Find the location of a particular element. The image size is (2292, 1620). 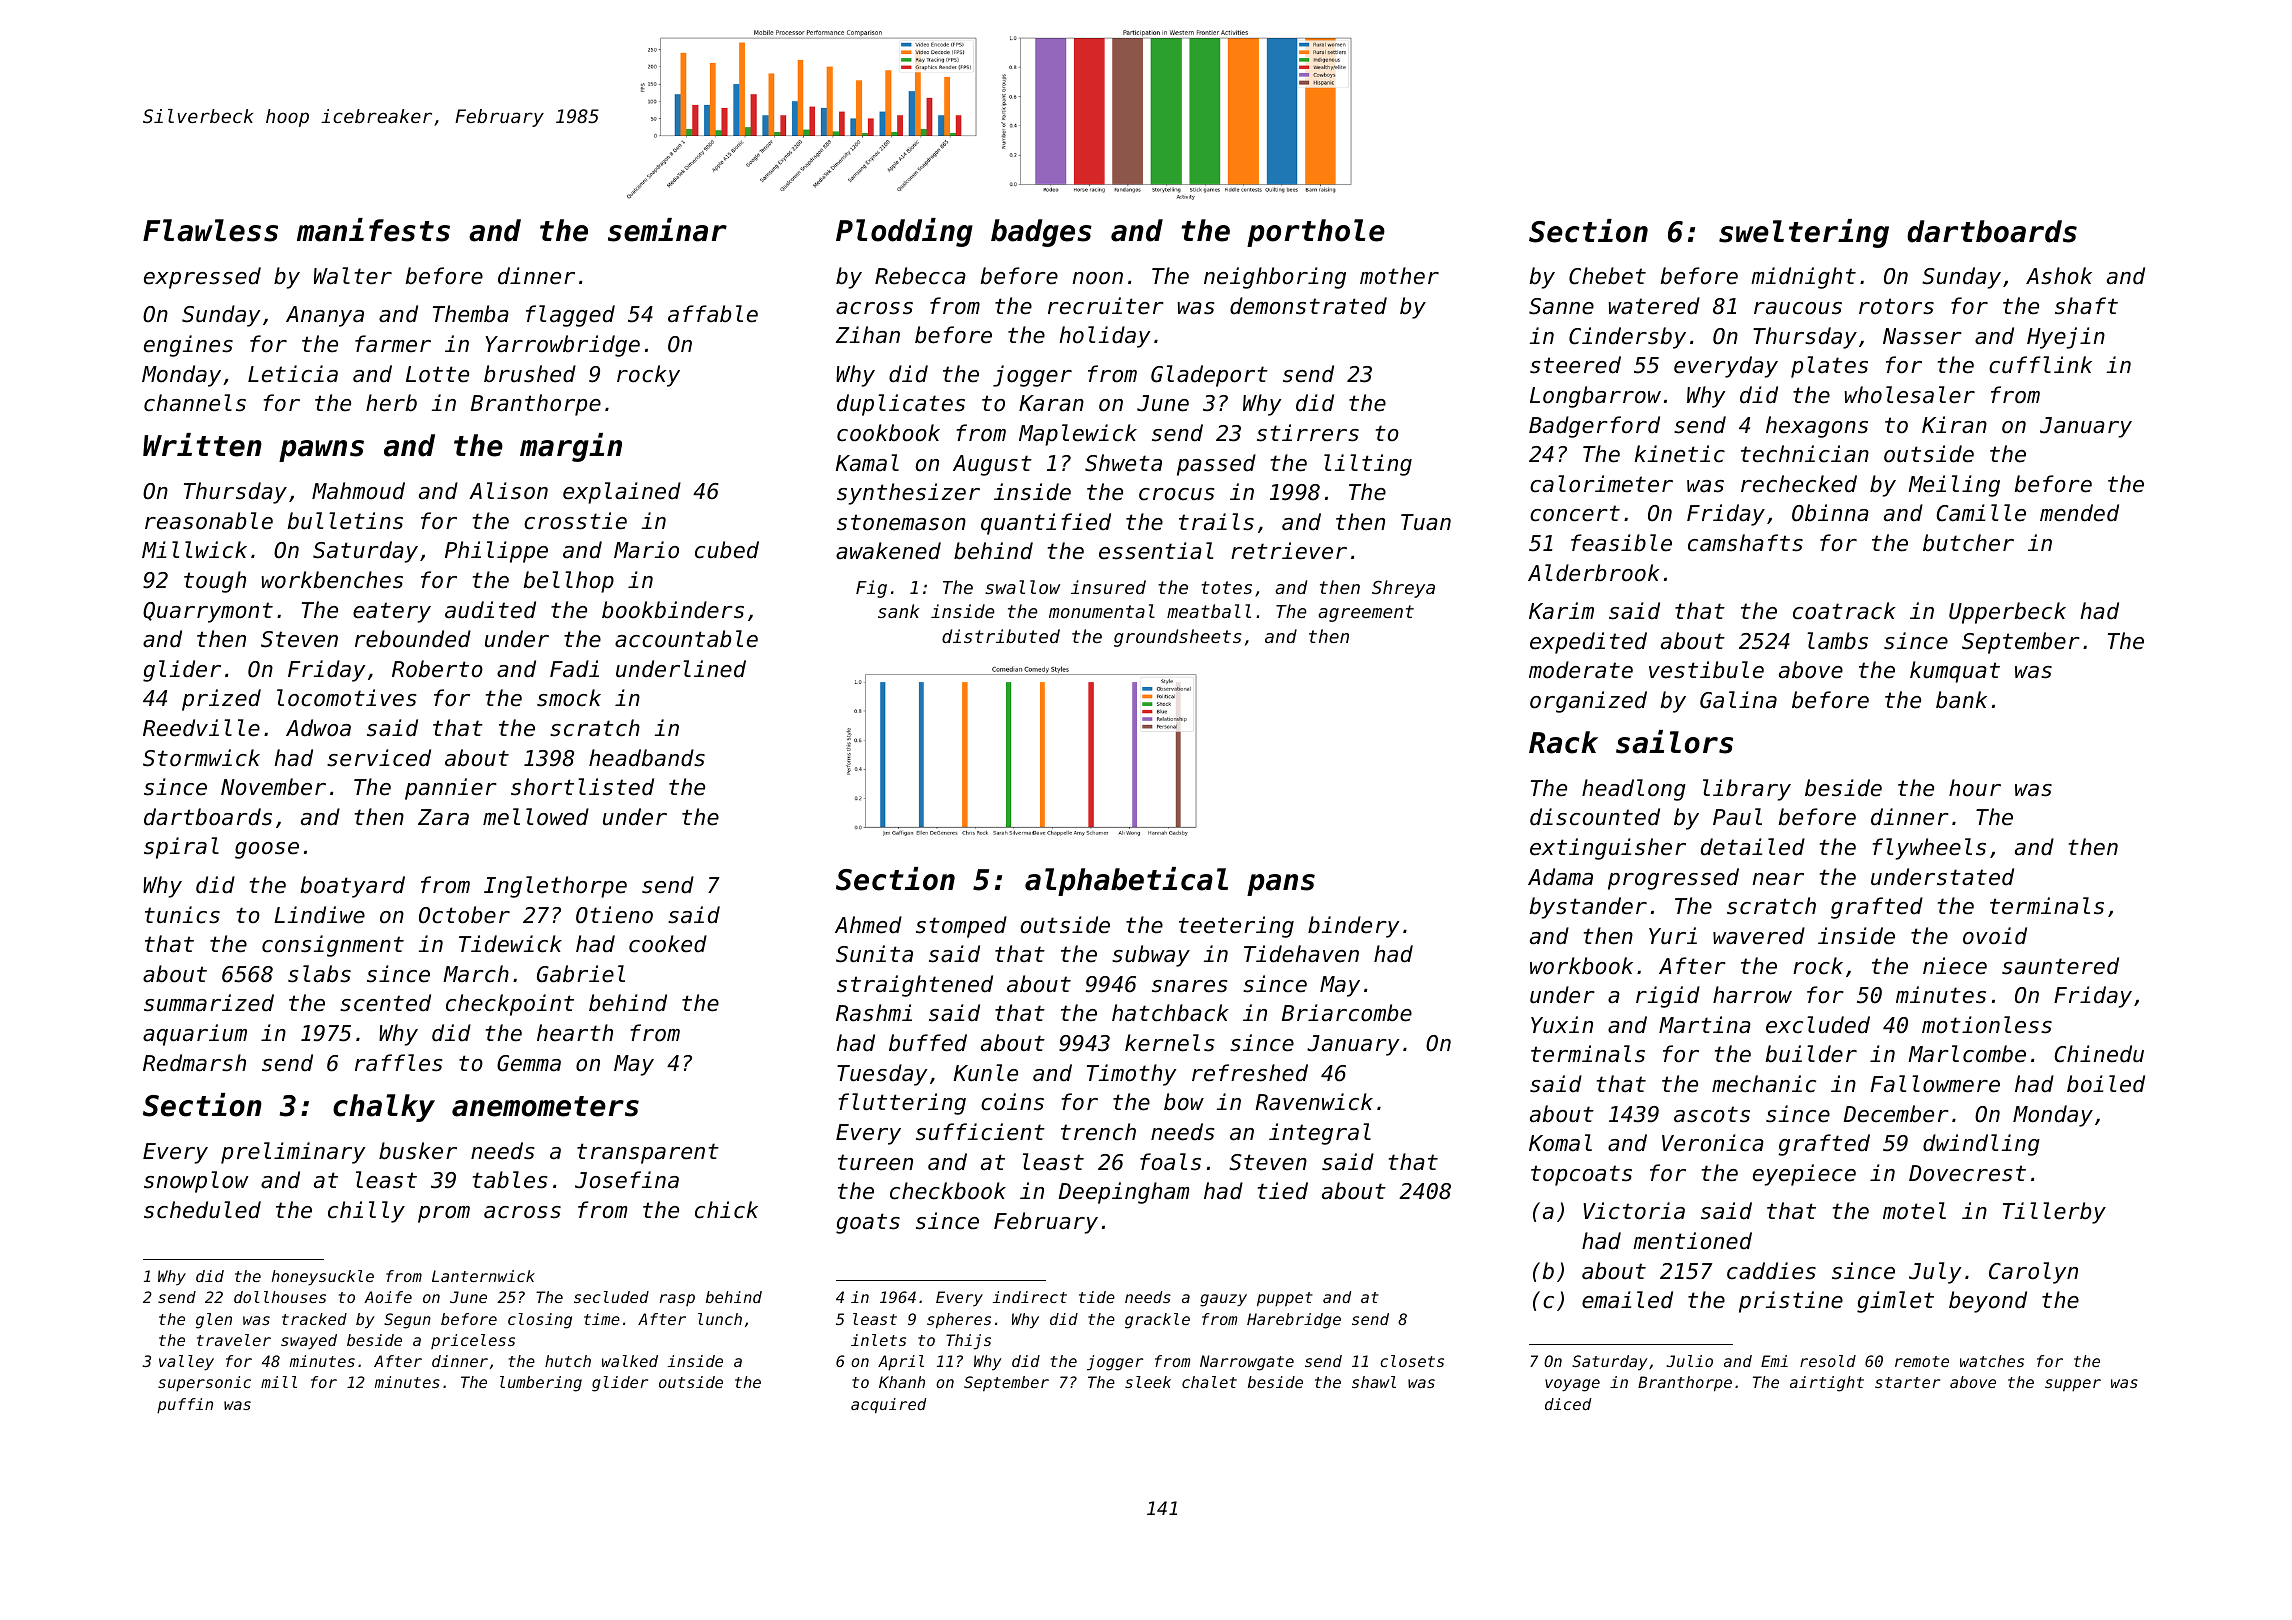

boatyard is located at coordinates (352, 887).
